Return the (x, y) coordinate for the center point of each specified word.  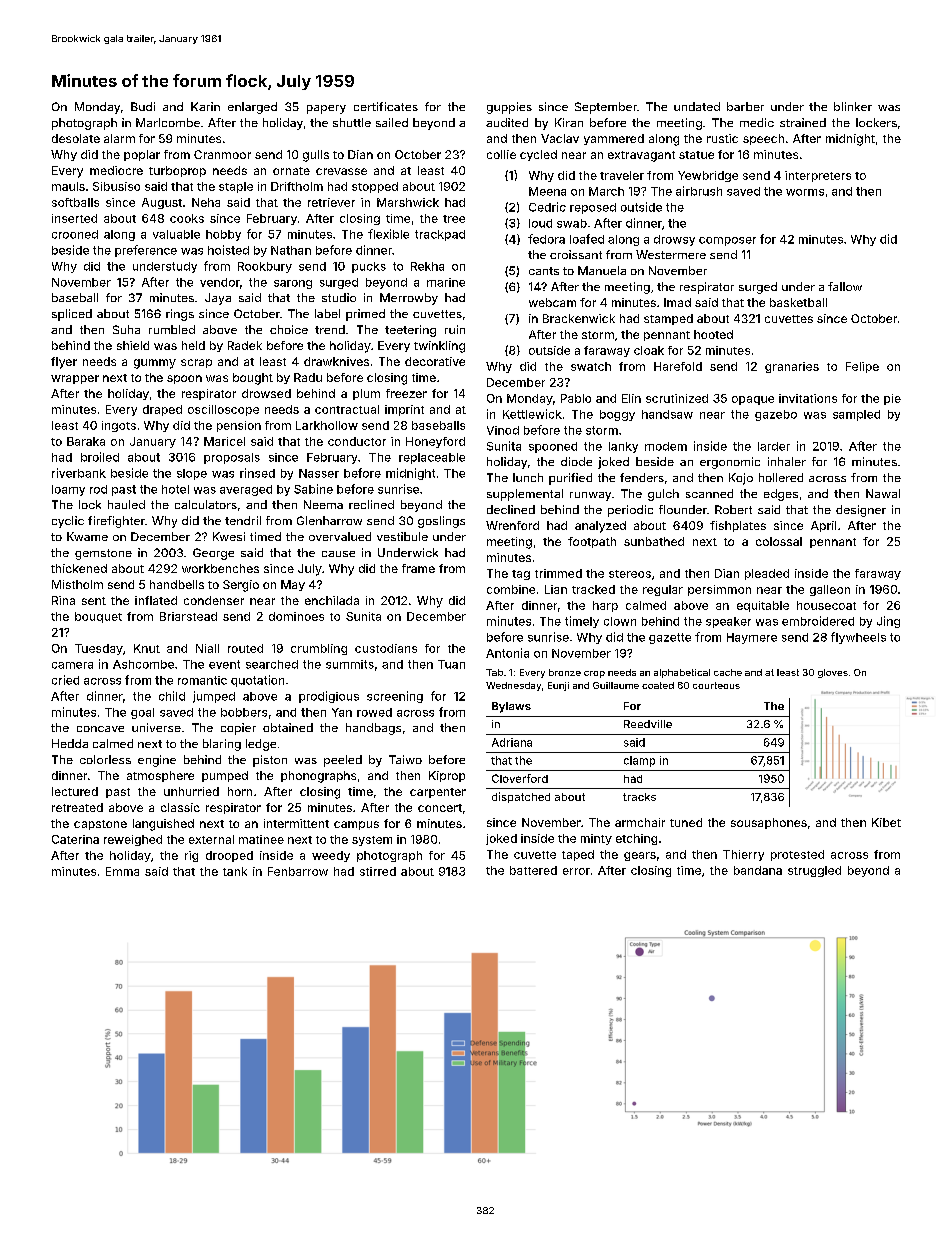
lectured (75, 791)
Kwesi (229, 536)
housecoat (826, 605)
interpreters (818, 176)
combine (511, 589)
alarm (119, 138)
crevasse (341, 171)
